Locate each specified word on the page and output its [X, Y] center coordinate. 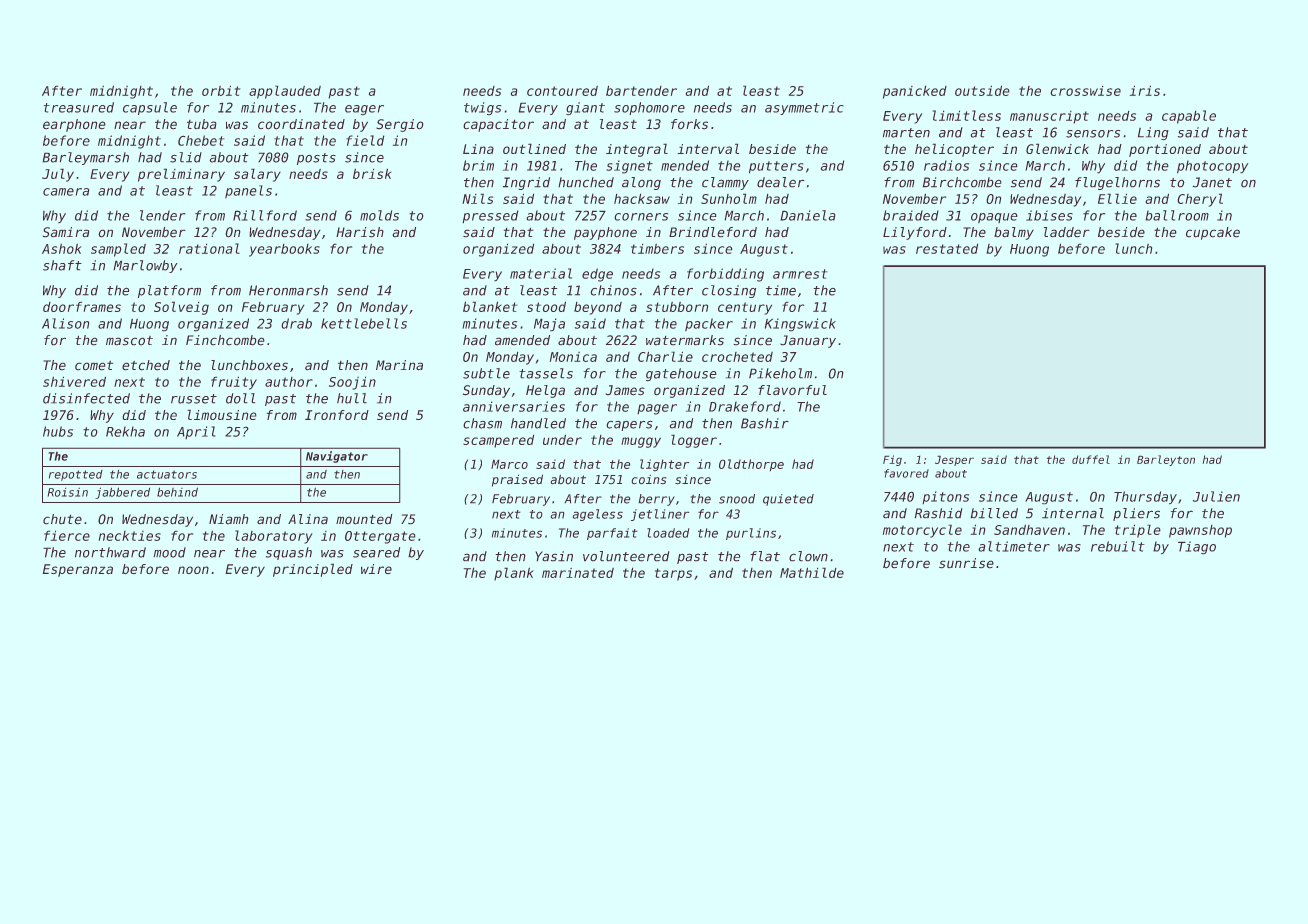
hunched [586, 182]
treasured [79, 107]
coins [648, 479]
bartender [641, 90]
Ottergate [380, 537]
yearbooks [284, 250]
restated [947, 248]
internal [1073, 513]
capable [1189, 117]
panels [248, 191]
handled [538, 423]
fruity [234, 383]
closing [729, 291]
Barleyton [1166, 460]
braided [911, 215]
